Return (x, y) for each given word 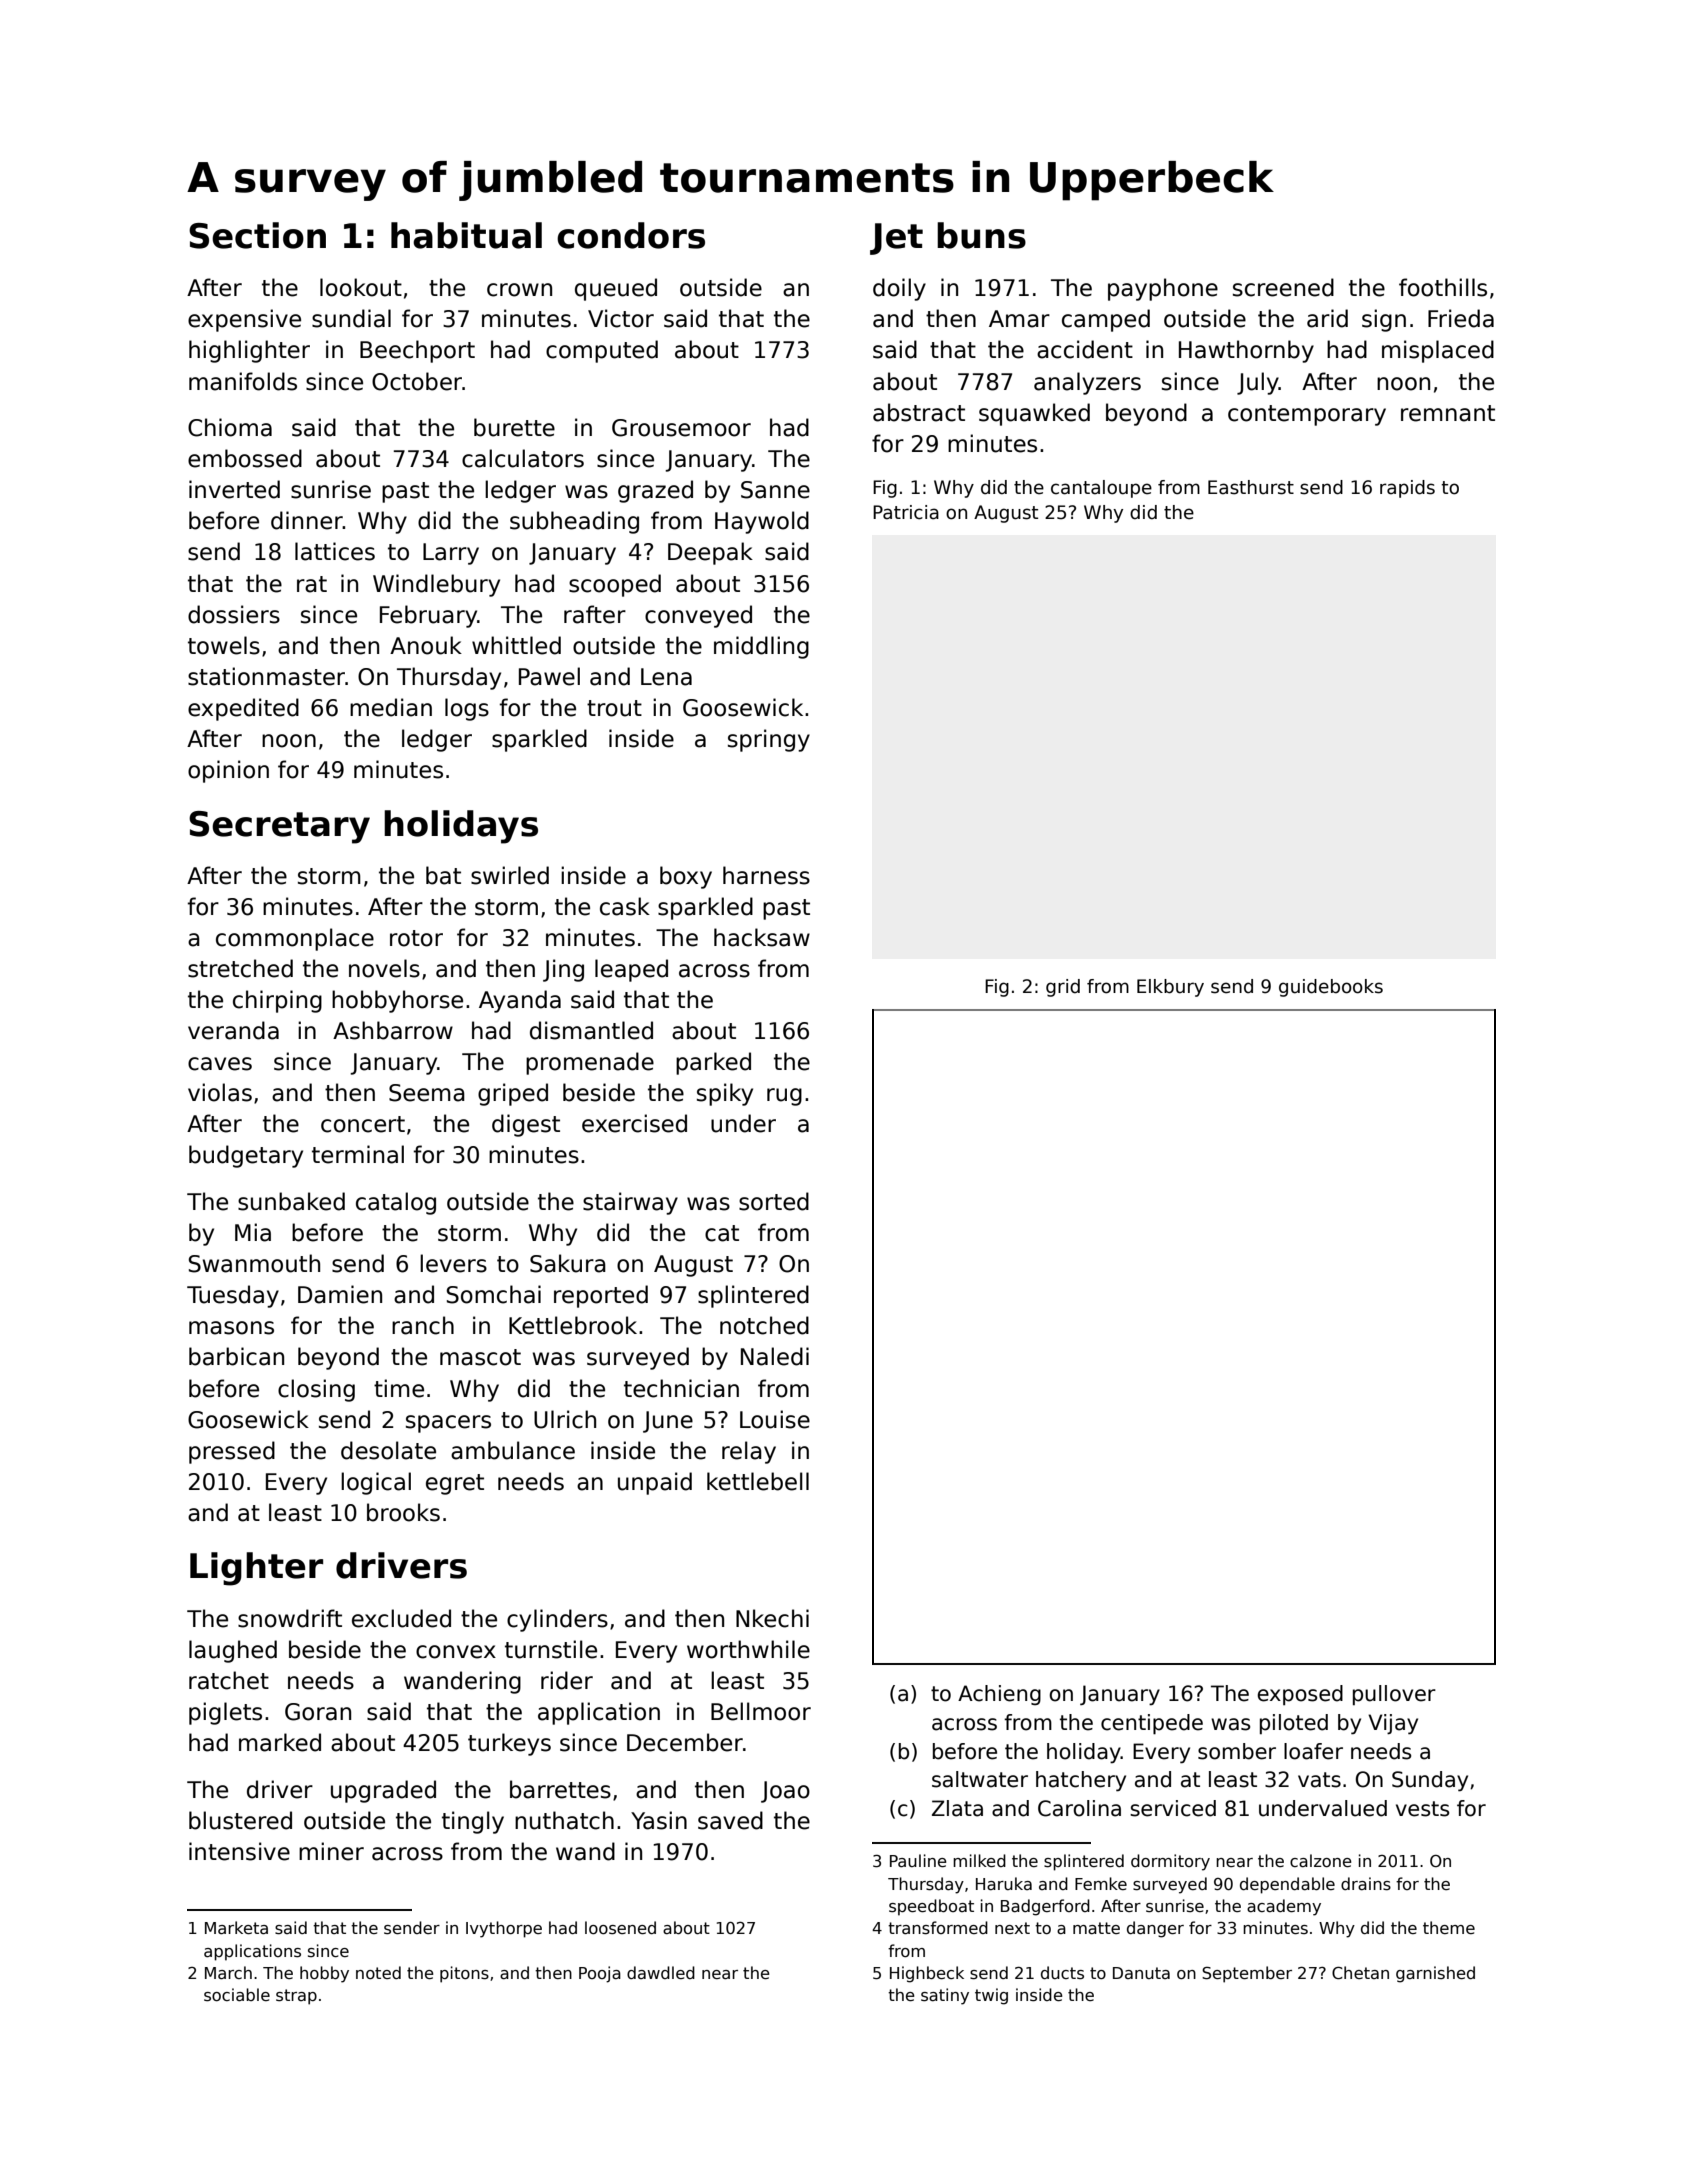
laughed (233, 1651)
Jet (896, 239)
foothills (1443, 287)
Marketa (236, 1928)
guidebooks (1331, 988)
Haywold (762, 522)
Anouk (426, 645)
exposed (1300, 1695)
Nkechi (772, 1618)
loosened (620, 1928)
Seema (427, 1093)
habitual (466, 235)
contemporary (1307, 415)
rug (784, 1097)
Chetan (1360, 1973)
